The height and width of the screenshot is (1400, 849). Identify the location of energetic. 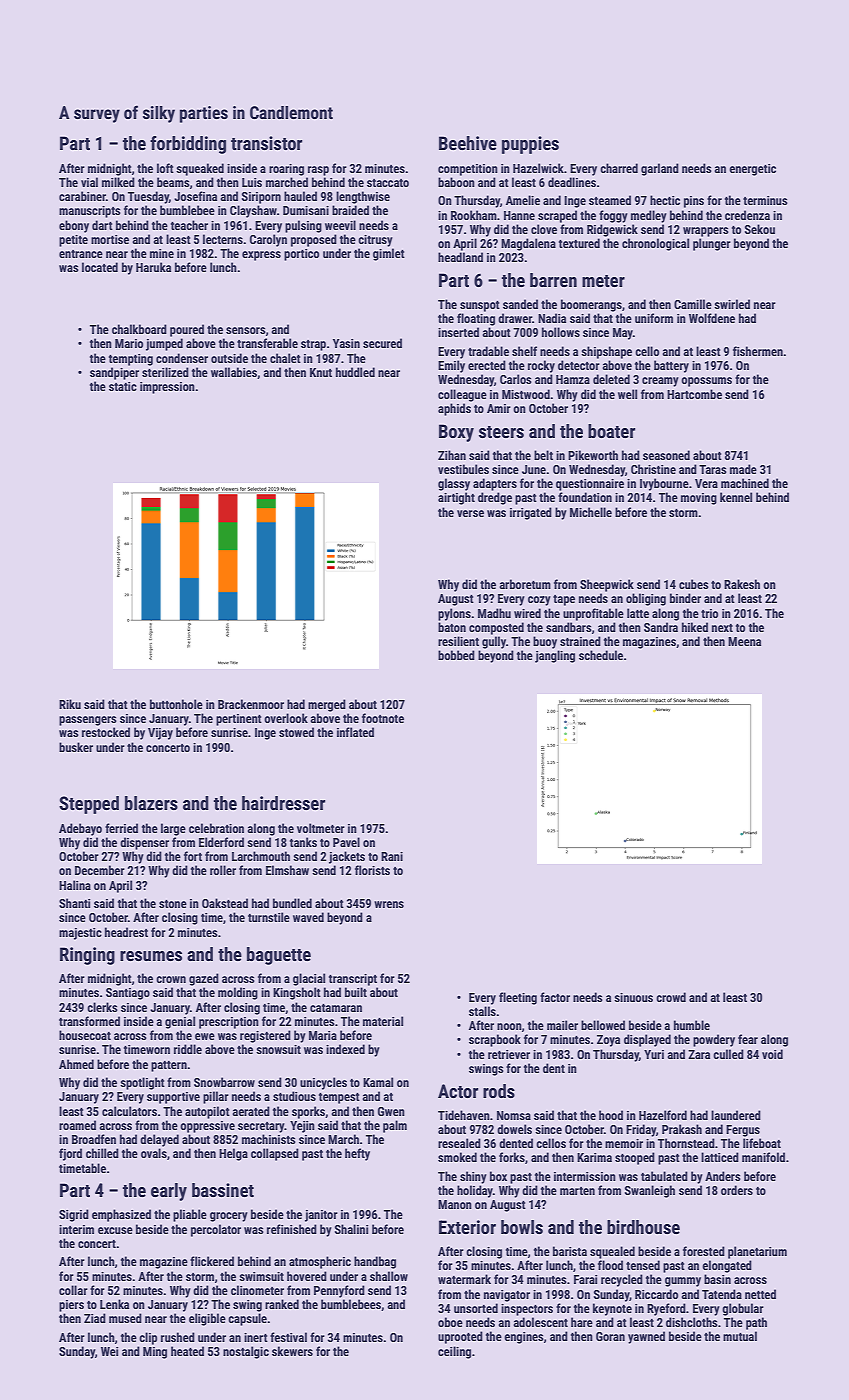
(752, 170).
